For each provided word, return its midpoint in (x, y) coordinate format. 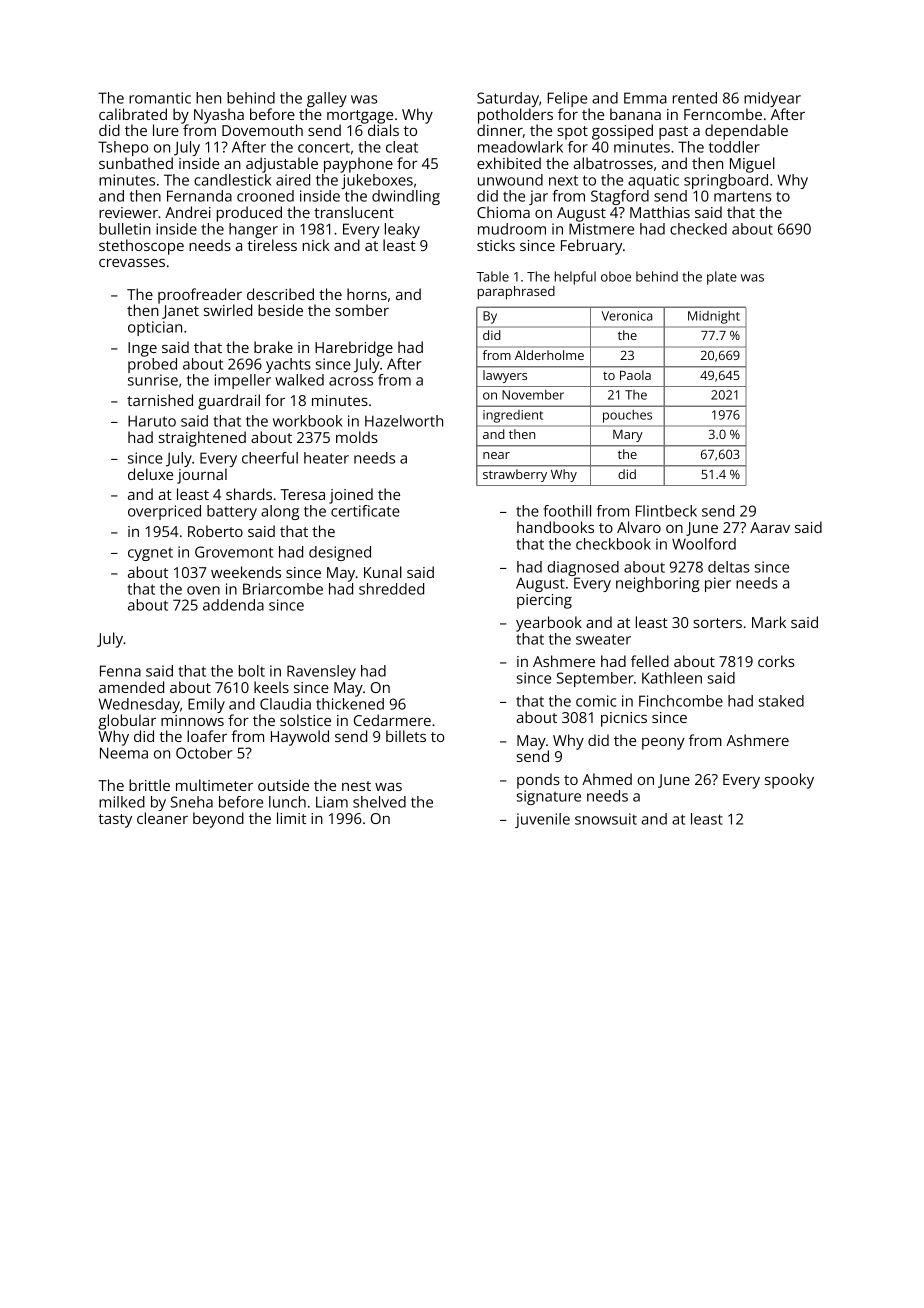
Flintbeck (666, 511)
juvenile (542, 820)
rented (695, 98)
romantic (160, 98)
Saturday (508, 99)
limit (291, 818)
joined (351, 496)
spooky (789, 781)
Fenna (120, 671)
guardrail (229, 402)
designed (340, 553)
